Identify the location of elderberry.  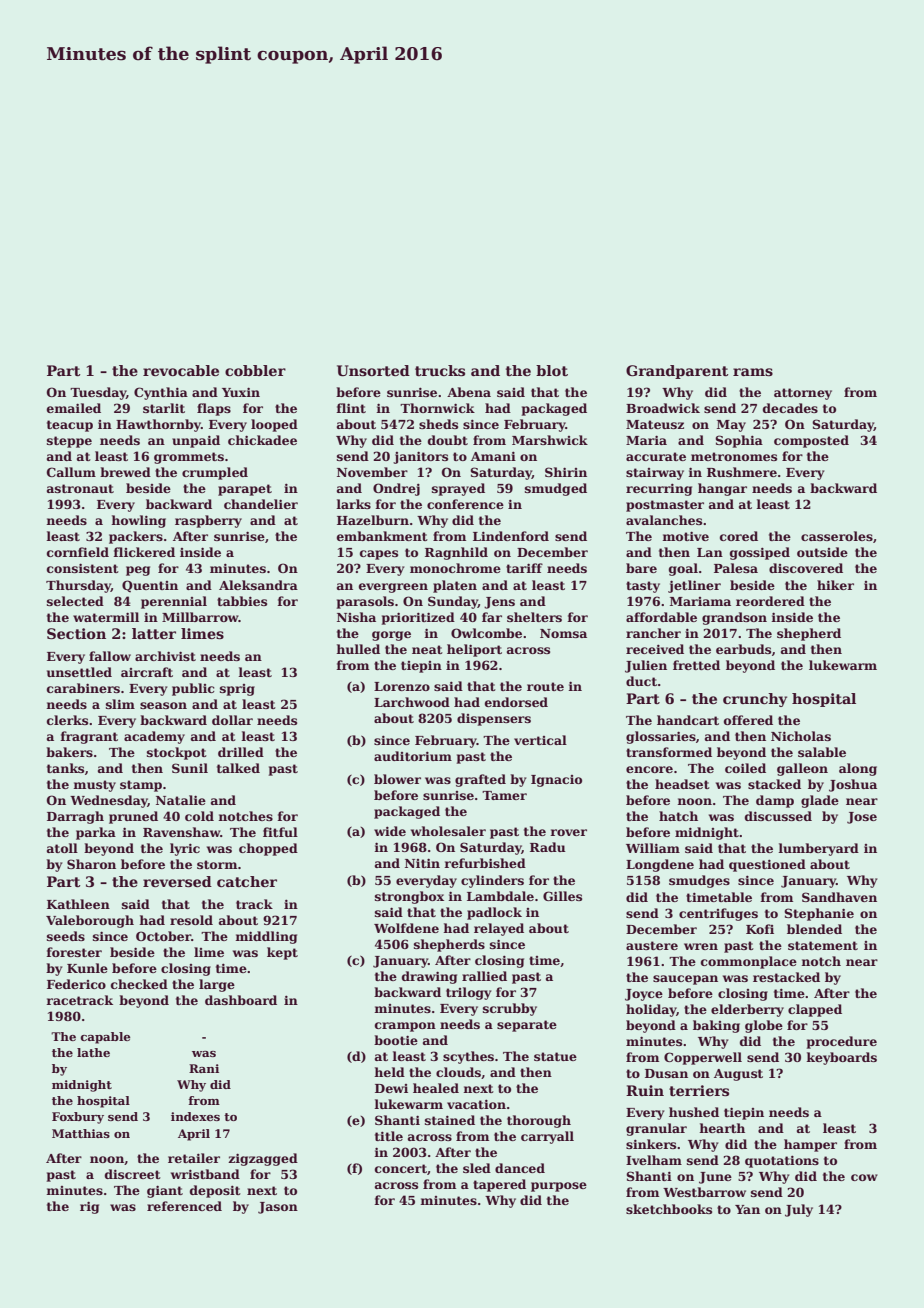
(747, 1010).
